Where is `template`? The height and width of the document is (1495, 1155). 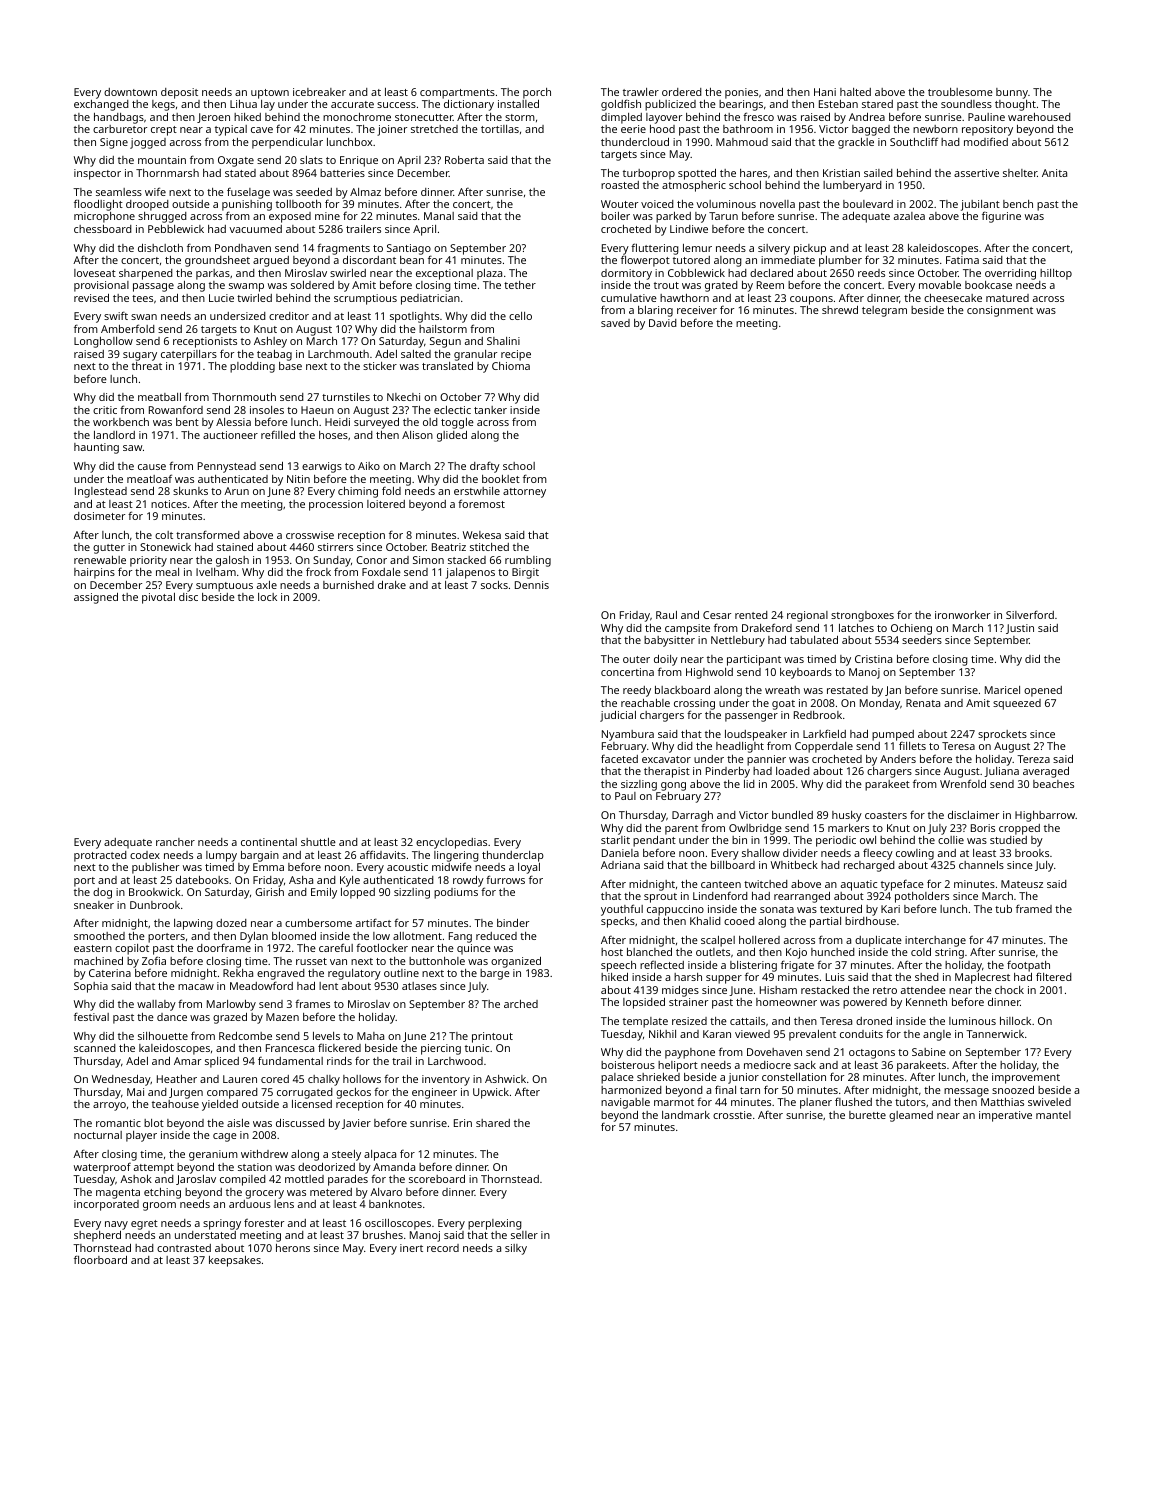 template is located at coordinates (645, 1022).
